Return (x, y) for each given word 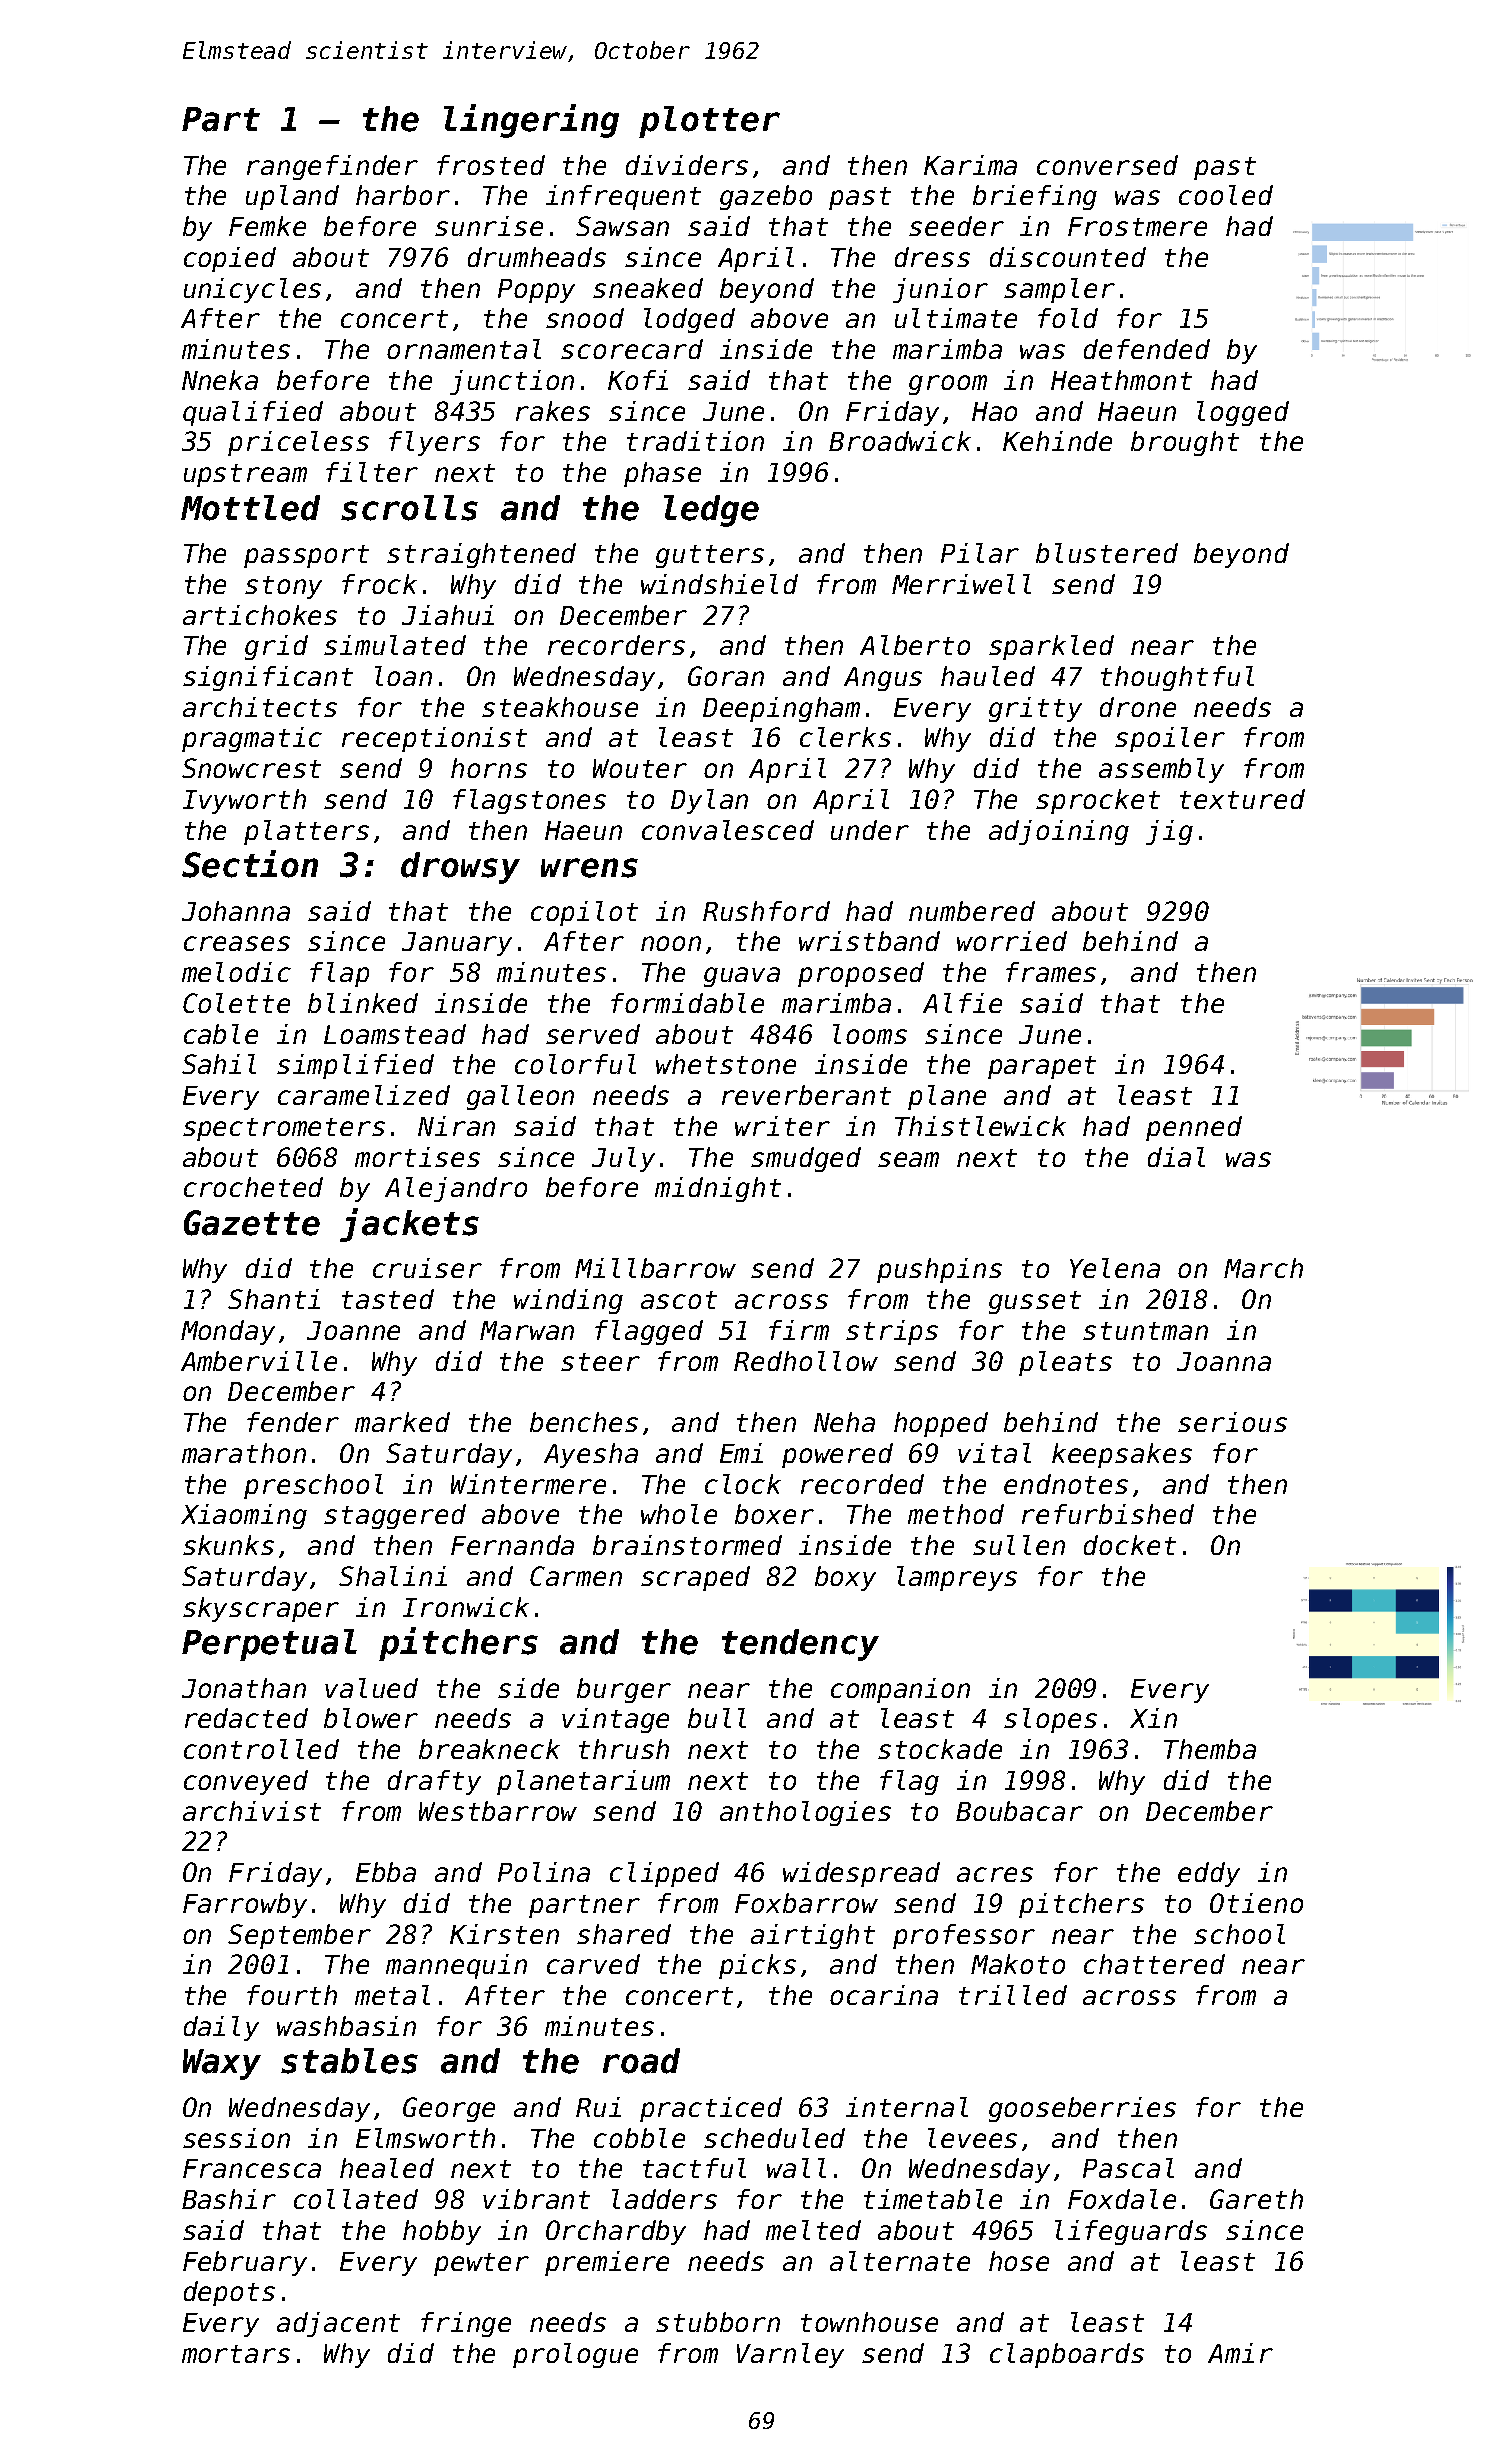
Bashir (229, 2199)
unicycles (252, 290)
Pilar (980, 553)
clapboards (1067, 2355)
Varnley (790, 2355)
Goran (726, 676)
